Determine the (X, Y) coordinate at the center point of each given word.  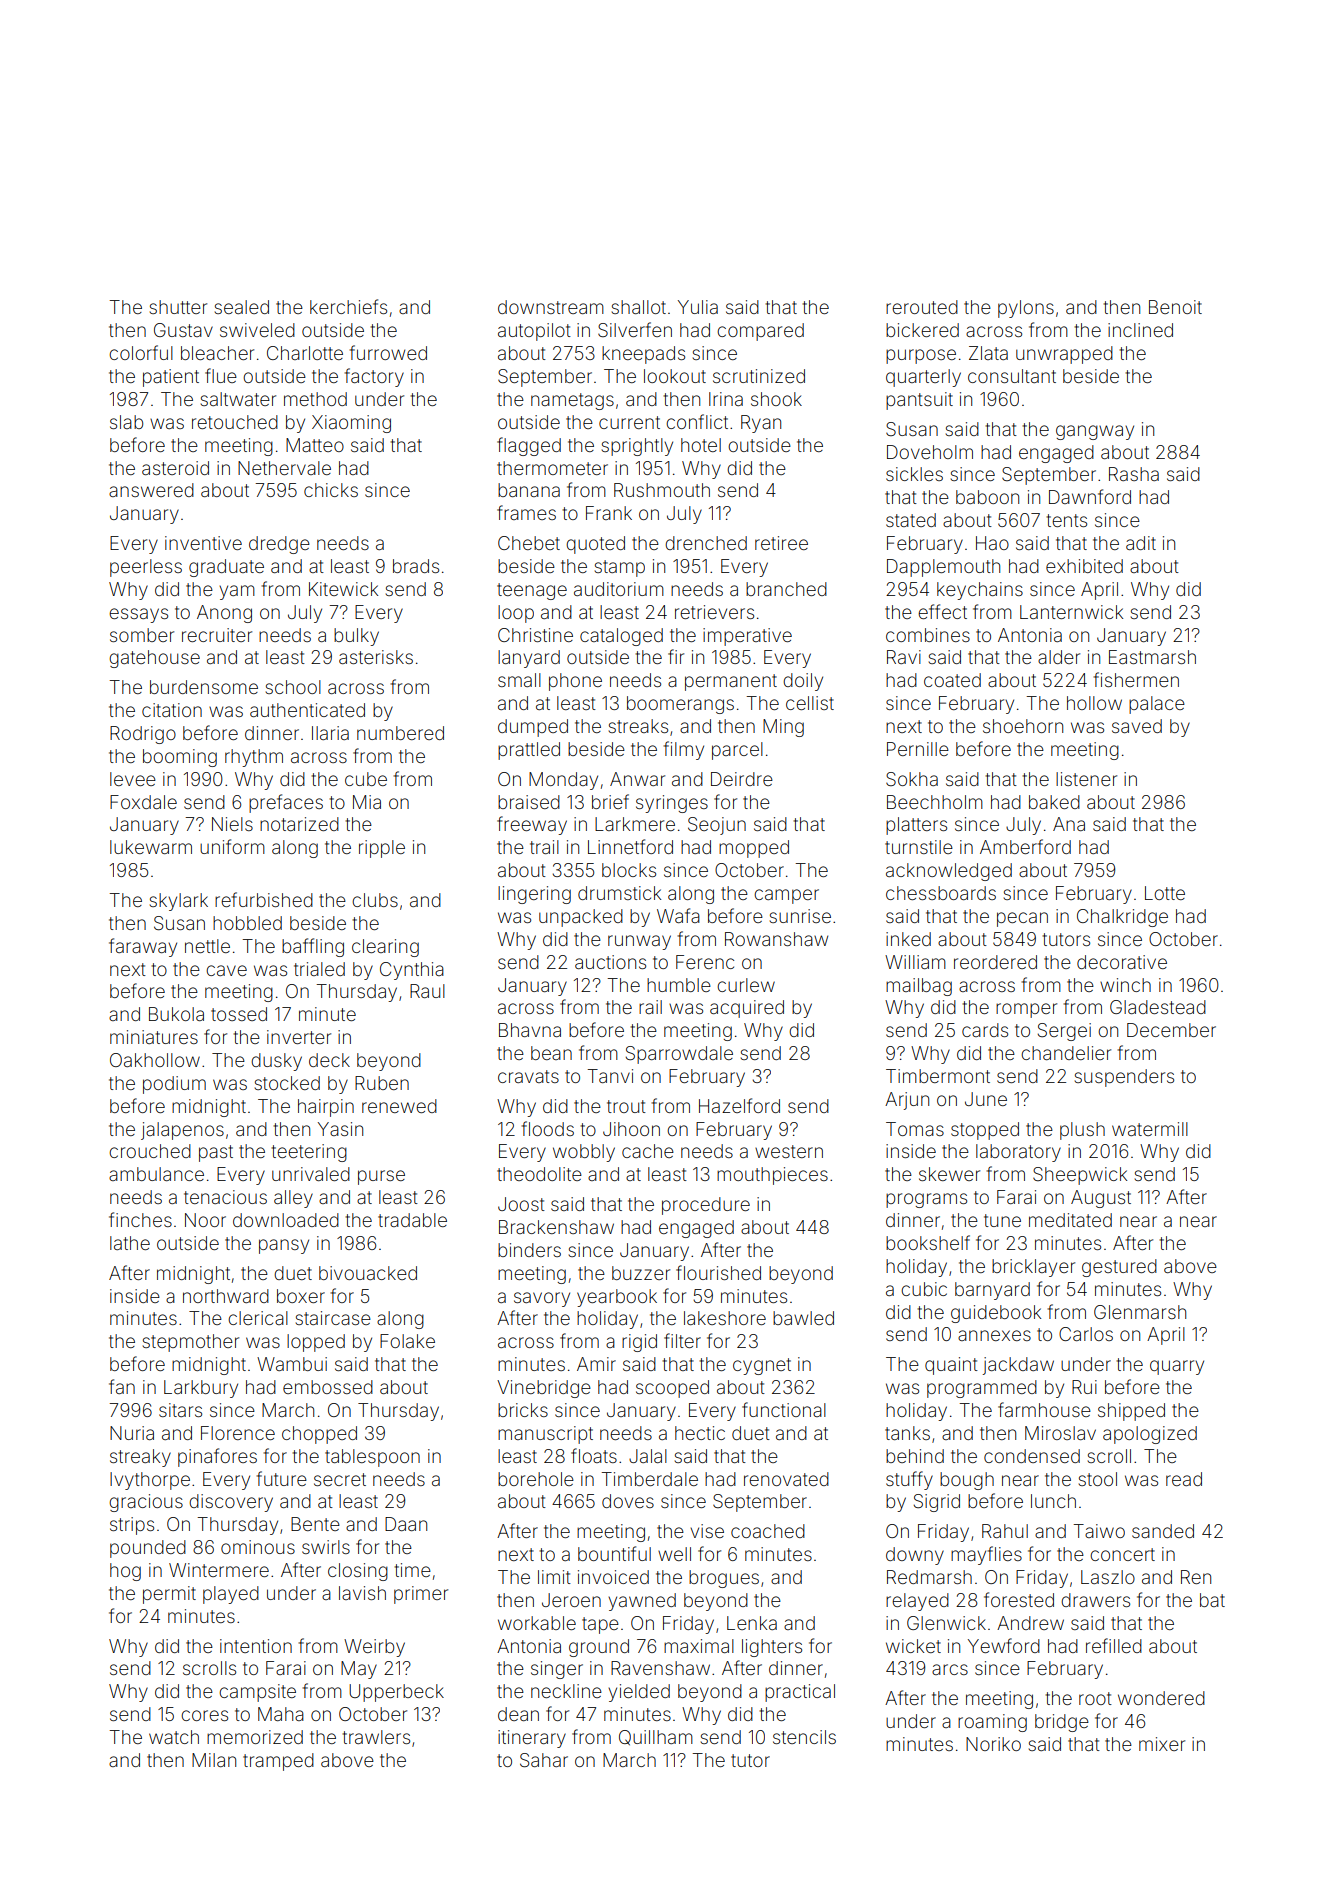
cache (648, 1151)
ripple (382, 849)
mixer (1162, 1744)
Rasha (1134, 474)
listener (1086, 779)
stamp (620, 568)
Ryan (761, 424)
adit (1141, 543)
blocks (629, 870)
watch (174, 1737)
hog (125, 1572)
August (1101, 1199)
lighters (772, 1648)
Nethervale (284, 468)
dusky (276, 1062)
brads (416, 566)
